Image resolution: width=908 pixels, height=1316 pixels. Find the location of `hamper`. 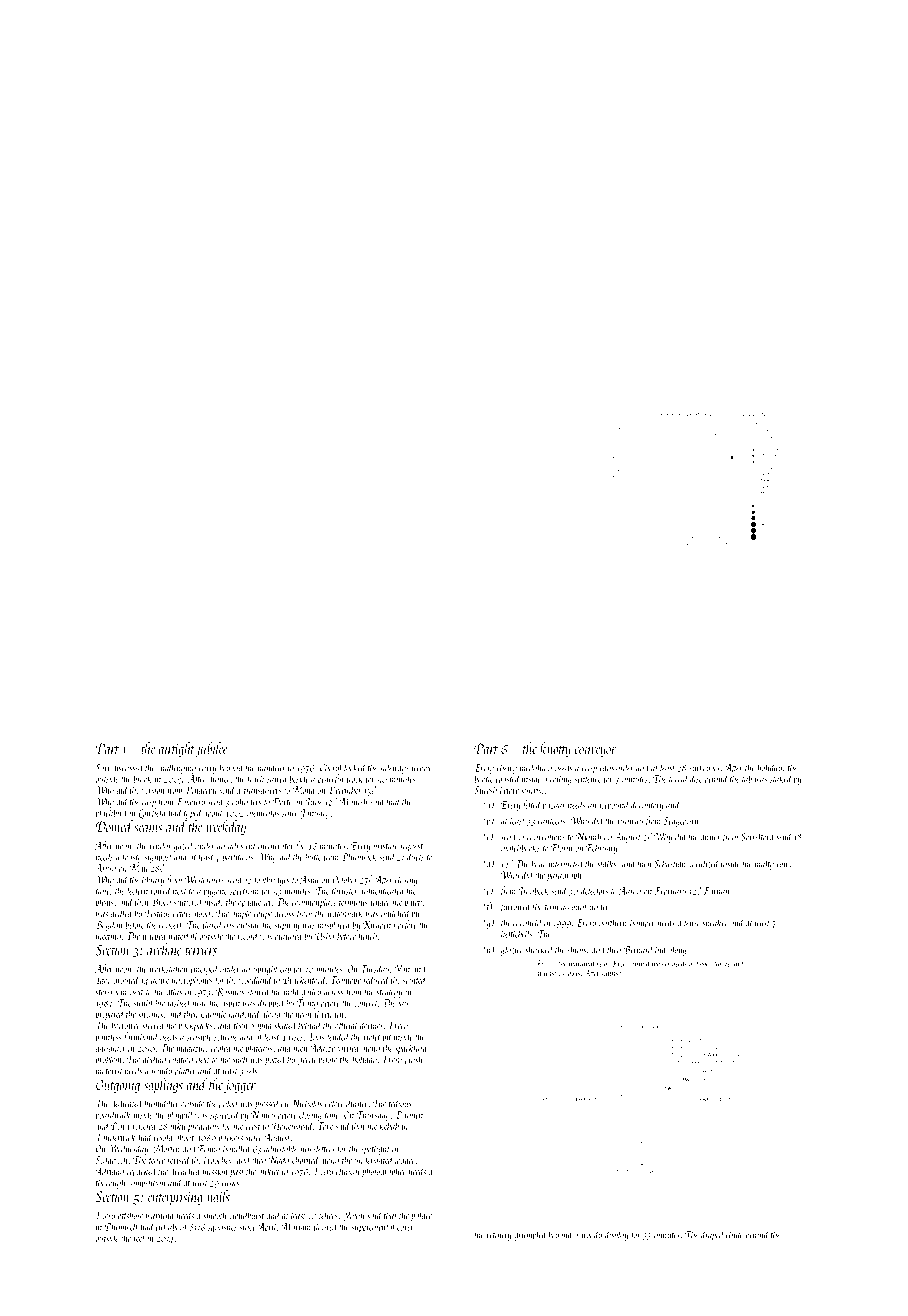

hamper is located at coordinates (642, 923).
